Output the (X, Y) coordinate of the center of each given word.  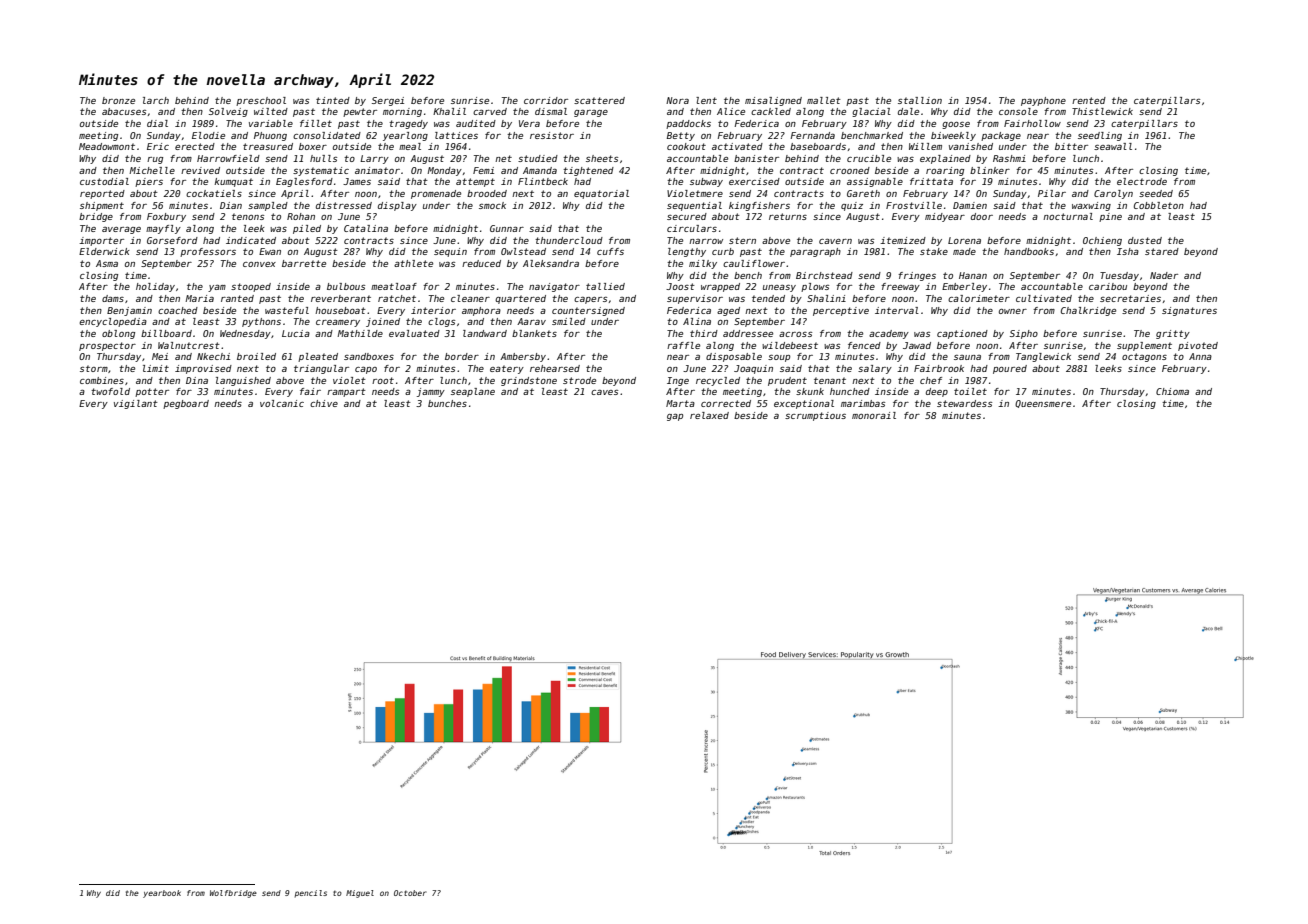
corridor (546, 100)
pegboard (186, 404)
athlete (413, 263)
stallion (920, 100)
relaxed (709, 415)
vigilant (136, 404)
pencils (311, 894)
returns (788, 216)
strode (579, 380)
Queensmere (1043, 404)
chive (324, 403)
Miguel (360, 894)
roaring (945, 171)
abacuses (124, 111)
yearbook (162, 894)
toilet (970, 391)
